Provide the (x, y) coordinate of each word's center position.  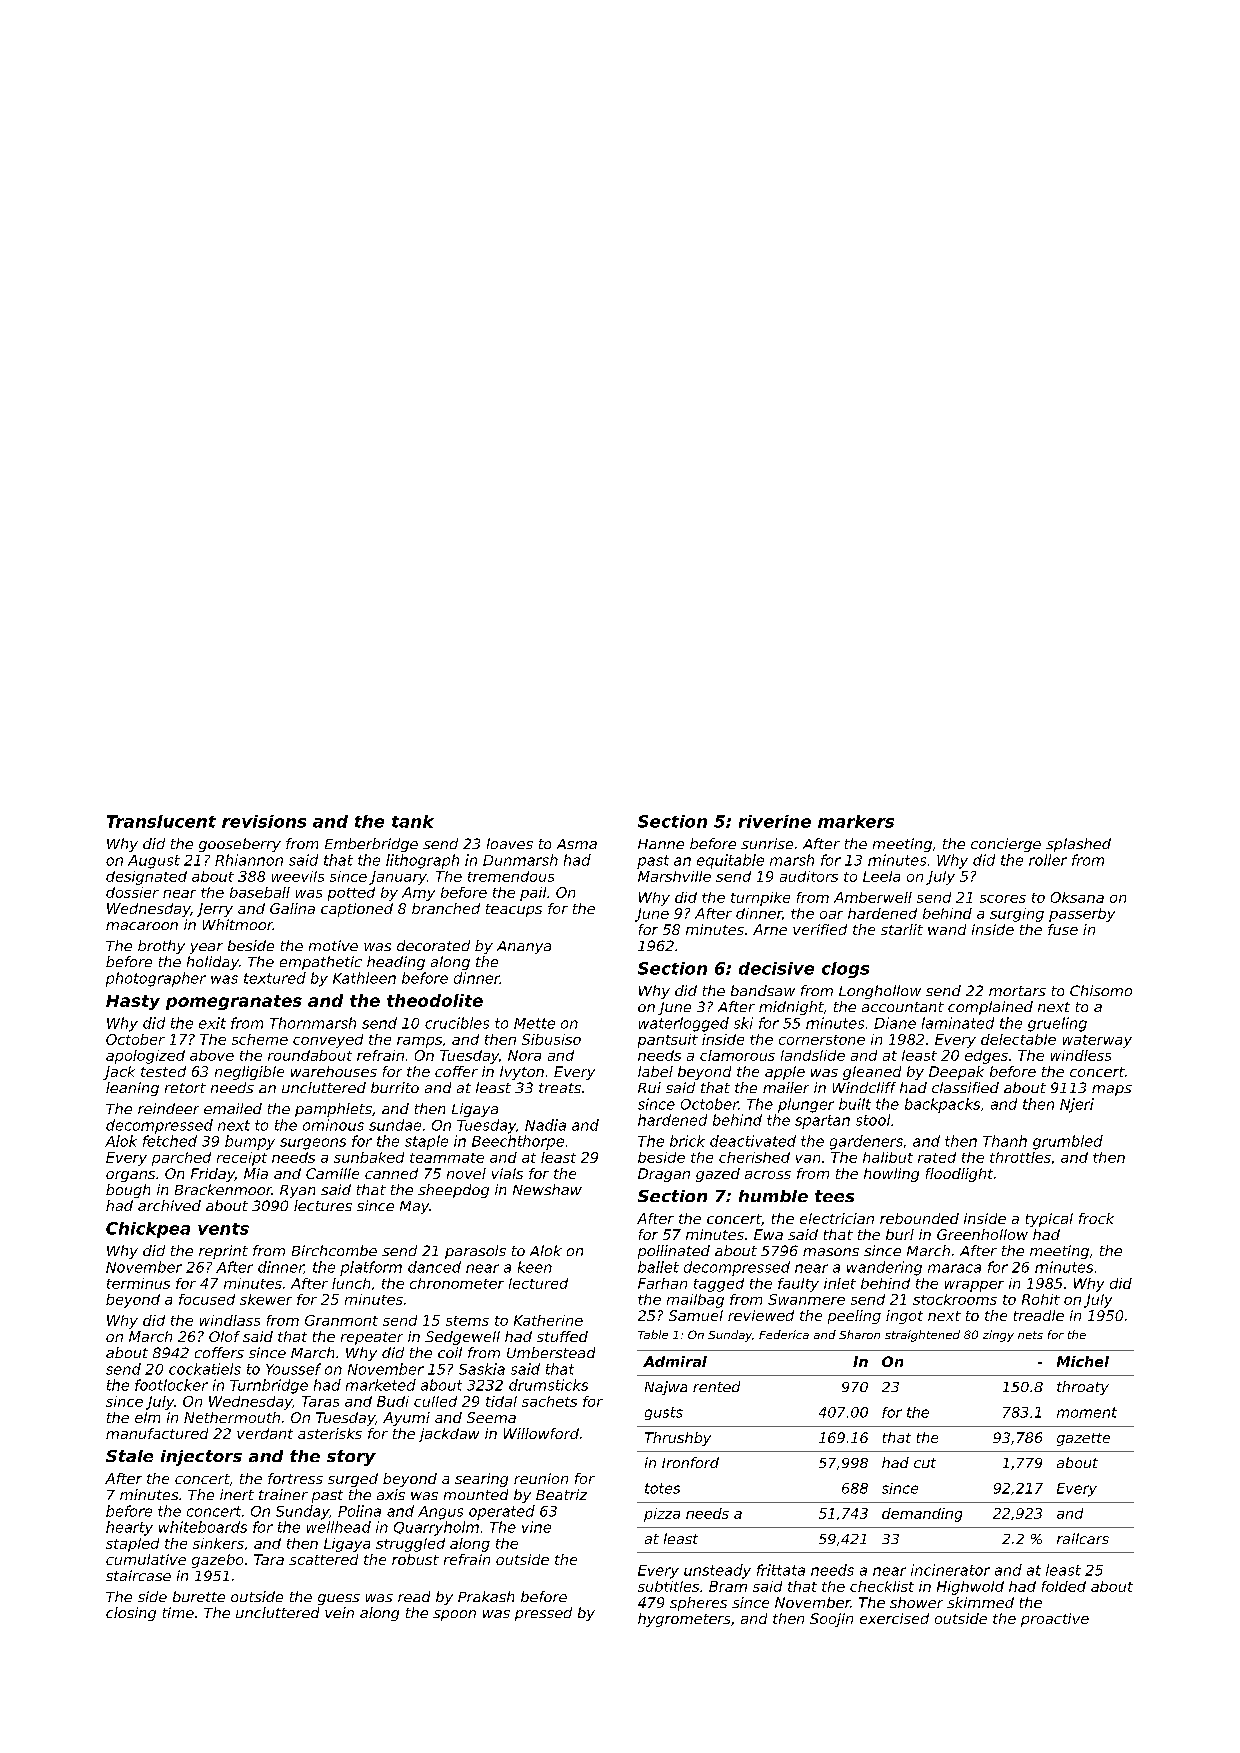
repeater (372, 1338)
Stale (129, 1456)
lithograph (422, 861)
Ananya (524, 947)
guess (339, 1599)
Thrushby (678, 1439)
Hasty (133, 1002)
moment (1087, 1412)
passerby (1082, 915)
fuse (1063, 929)
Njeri (1077, 1105)
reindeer (168, 1108)
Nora (524, 1055)
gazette (1083, 1439)
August (154, 862)
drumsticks (548, 1385)
